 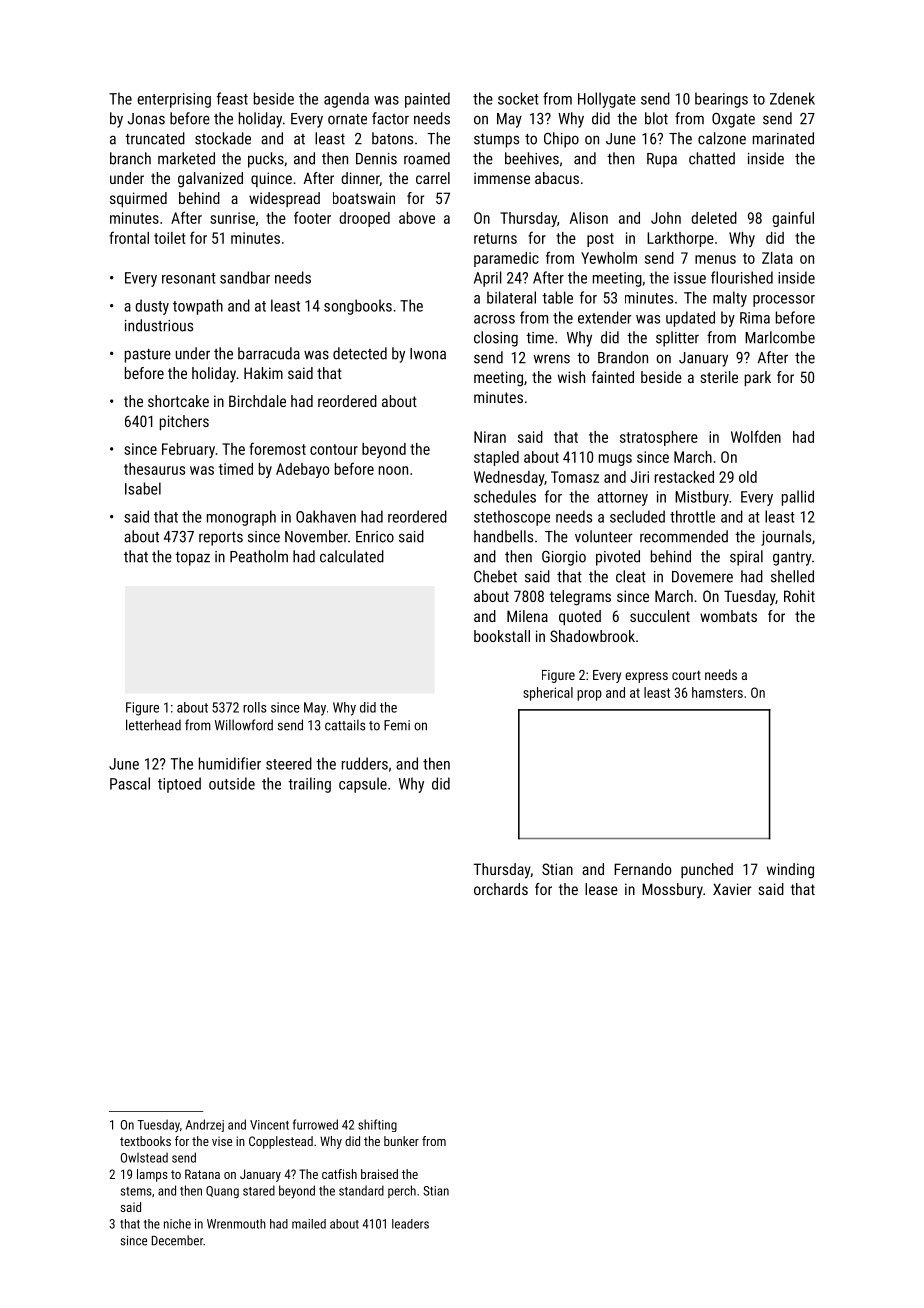 I want to click on Tomasz, so click(x=575, y=477).
